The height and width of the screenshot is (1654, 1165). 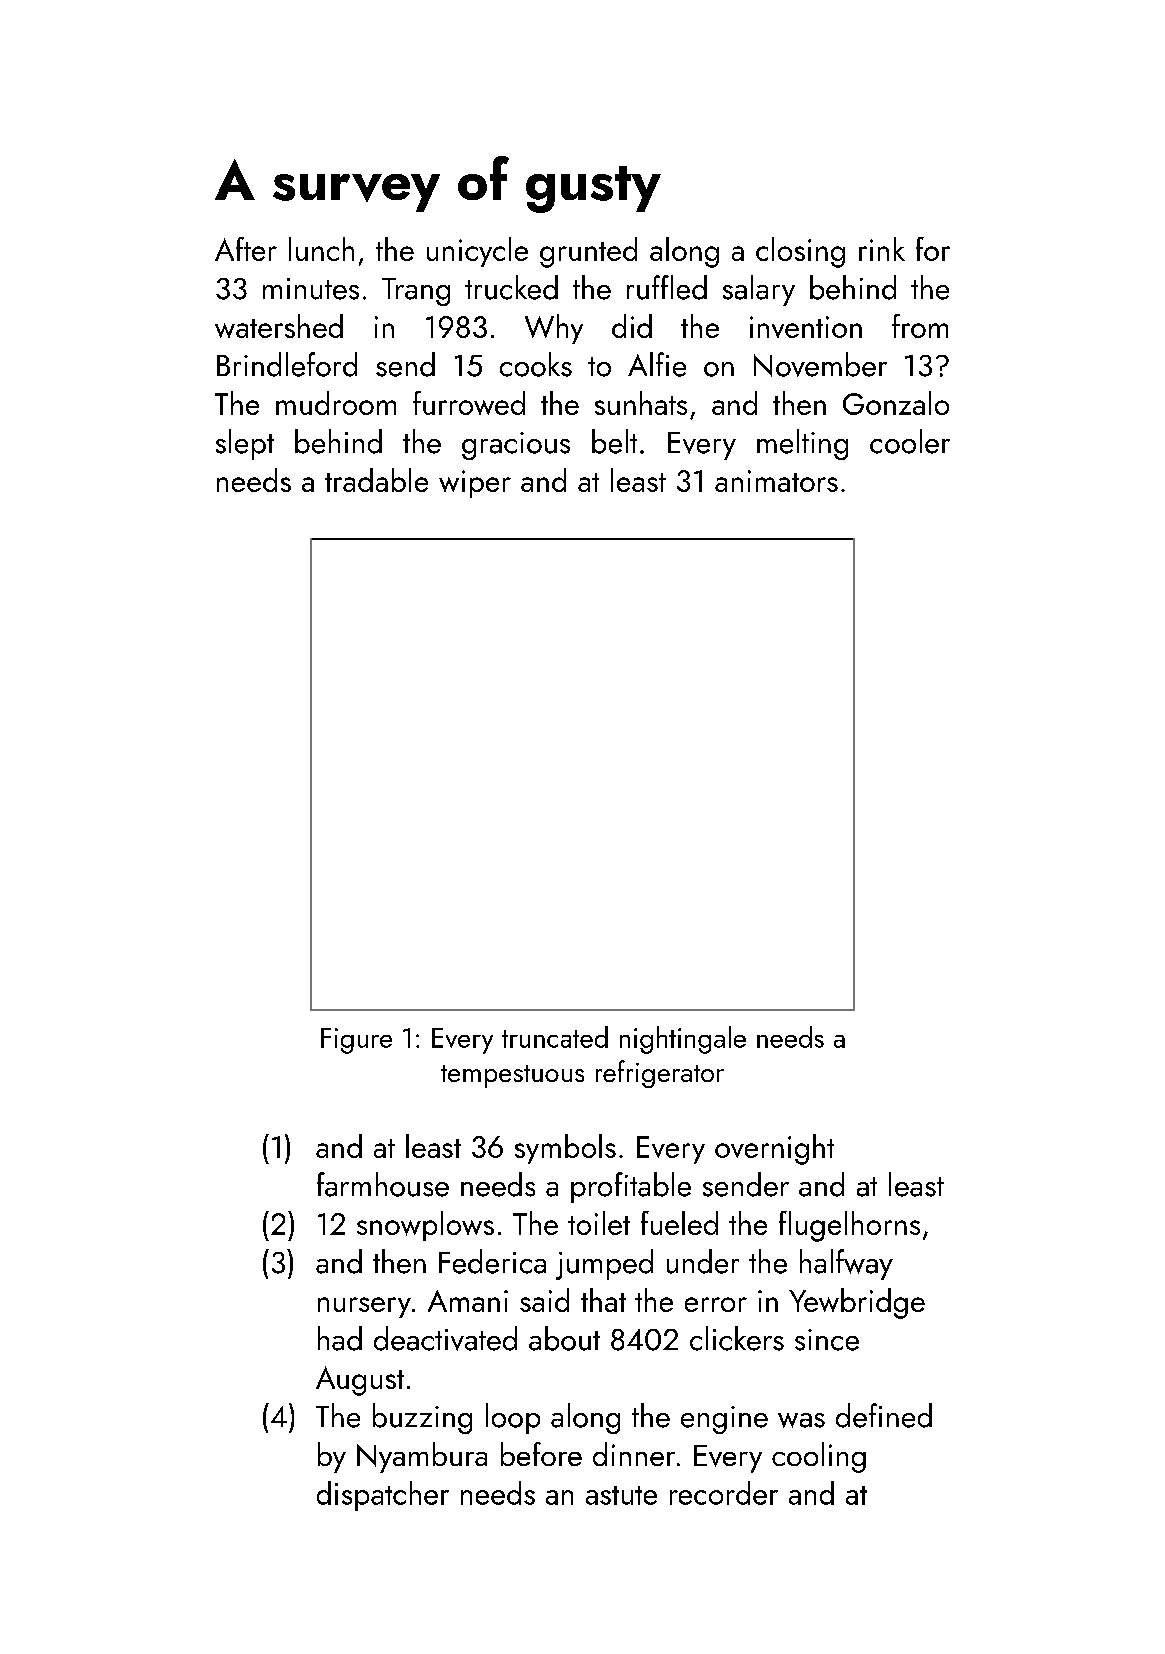 What do you see at coordinates (800, 252) in the screenshot?
I see `closing` at bounding box center [800, 252].
